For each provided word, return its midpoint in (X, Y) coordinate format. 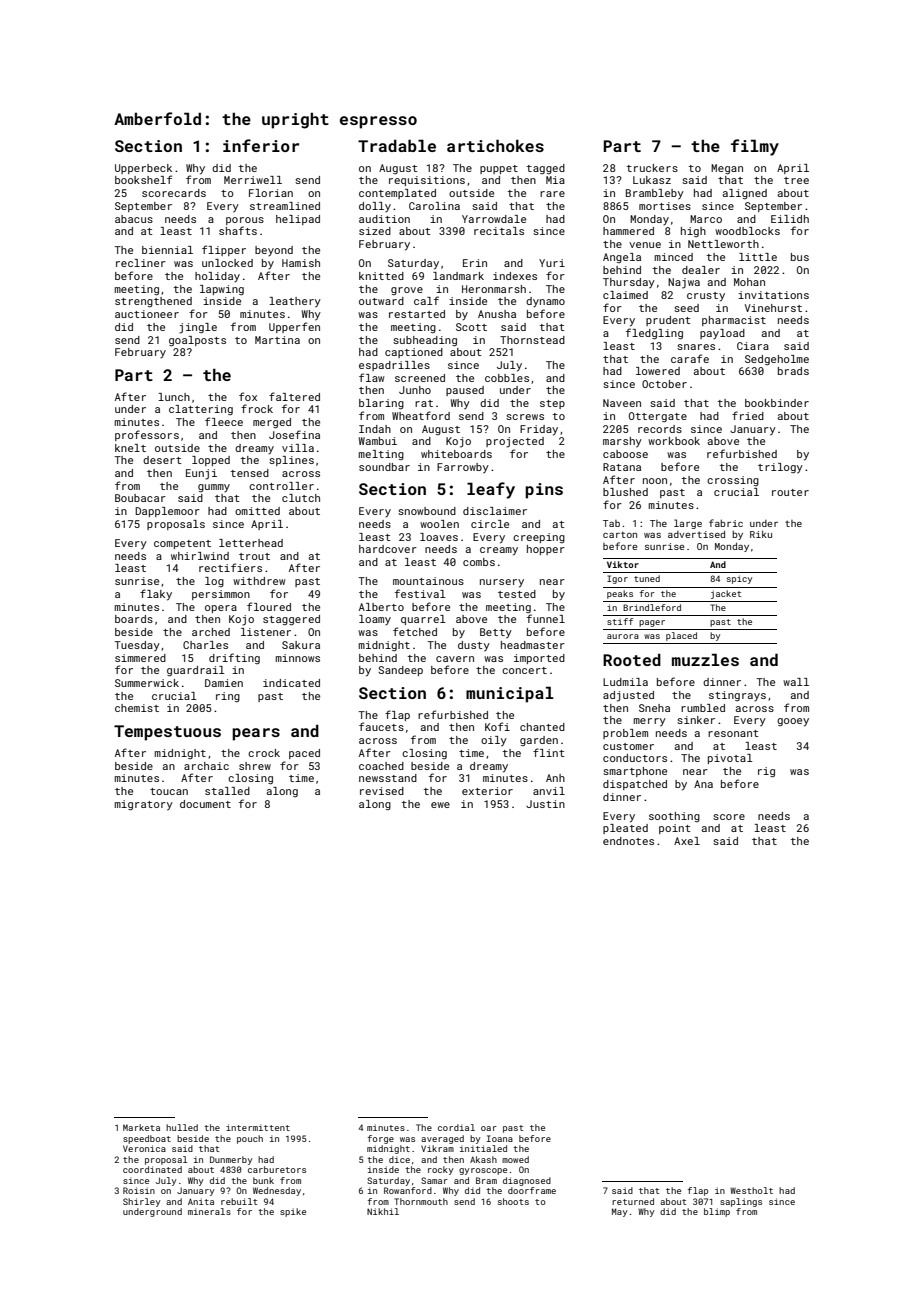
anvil (549, 791)
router (790, 492)
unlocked (227, 263)
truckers (652, 168)
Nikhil (383, 1211)
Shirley (142, 1202)
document (205, 804)
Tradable (397, 145)
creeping (539, 538)
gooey (793, 722)
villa (298, 448)
